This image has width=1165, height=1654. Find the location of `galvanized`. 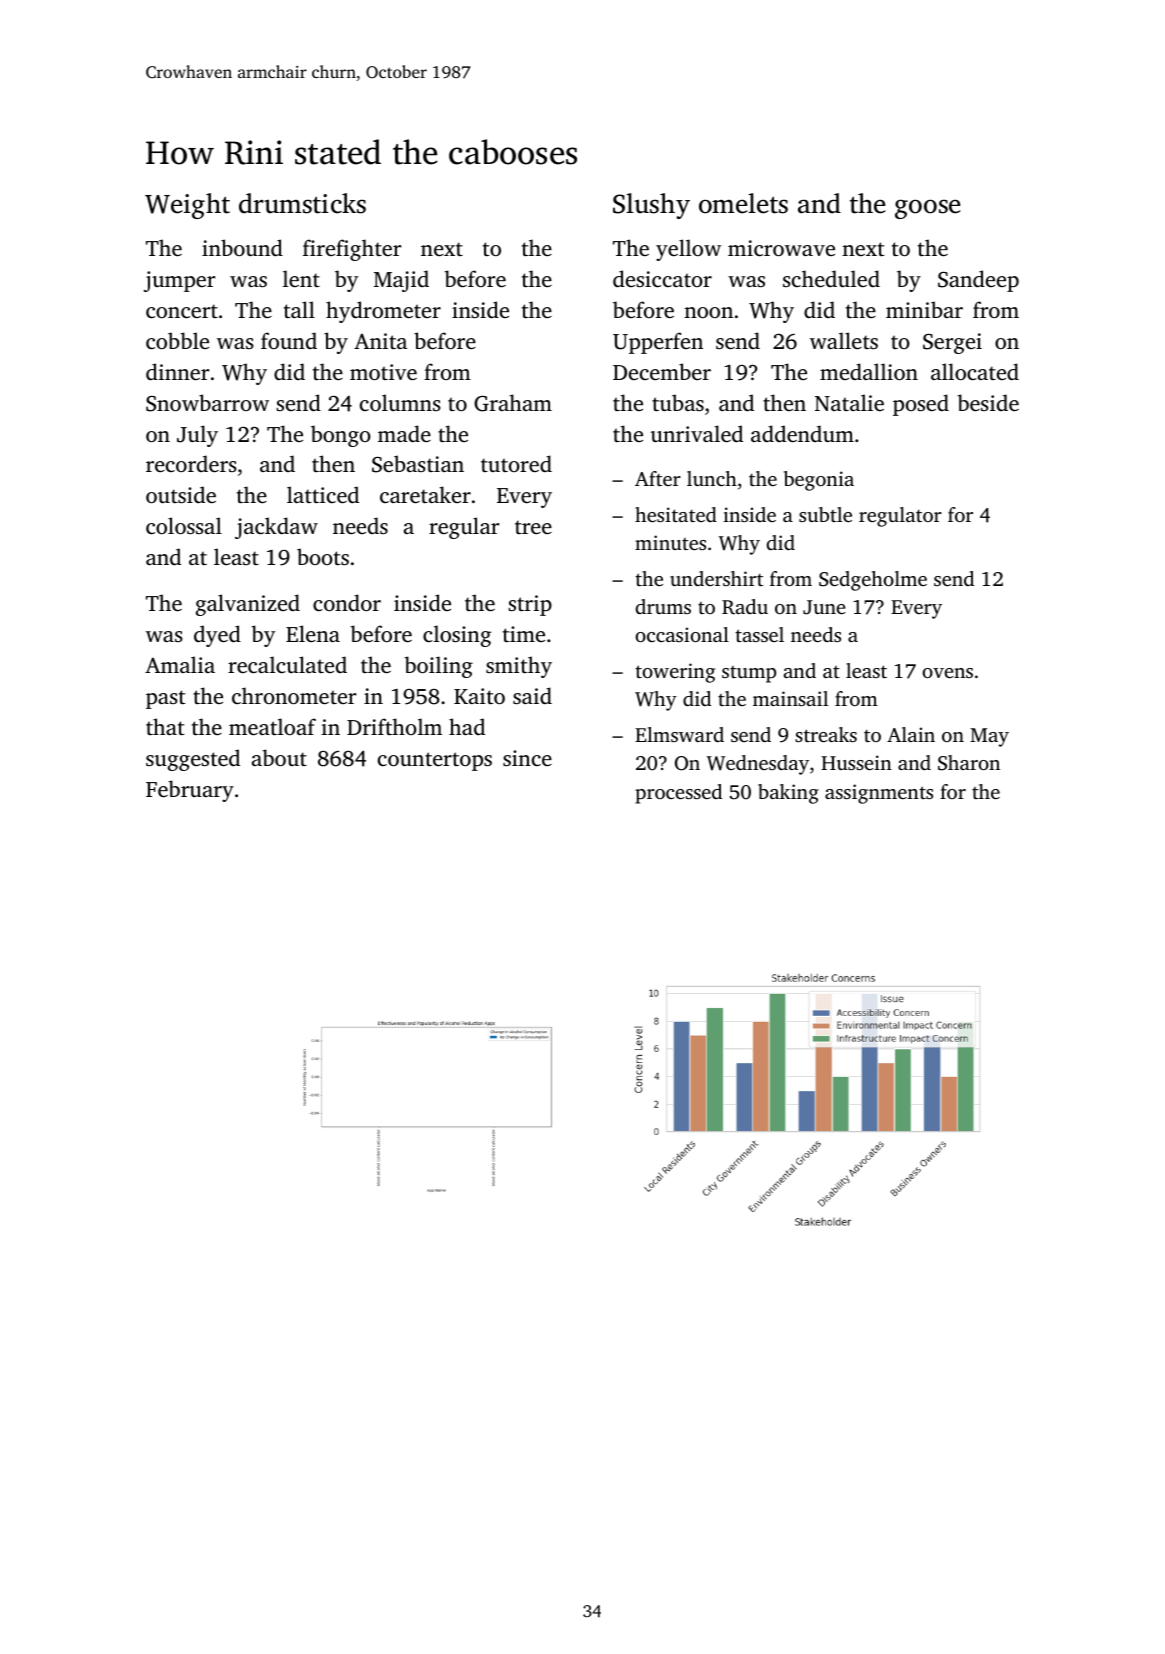

galvanized is located at coordinates (248, 605).
